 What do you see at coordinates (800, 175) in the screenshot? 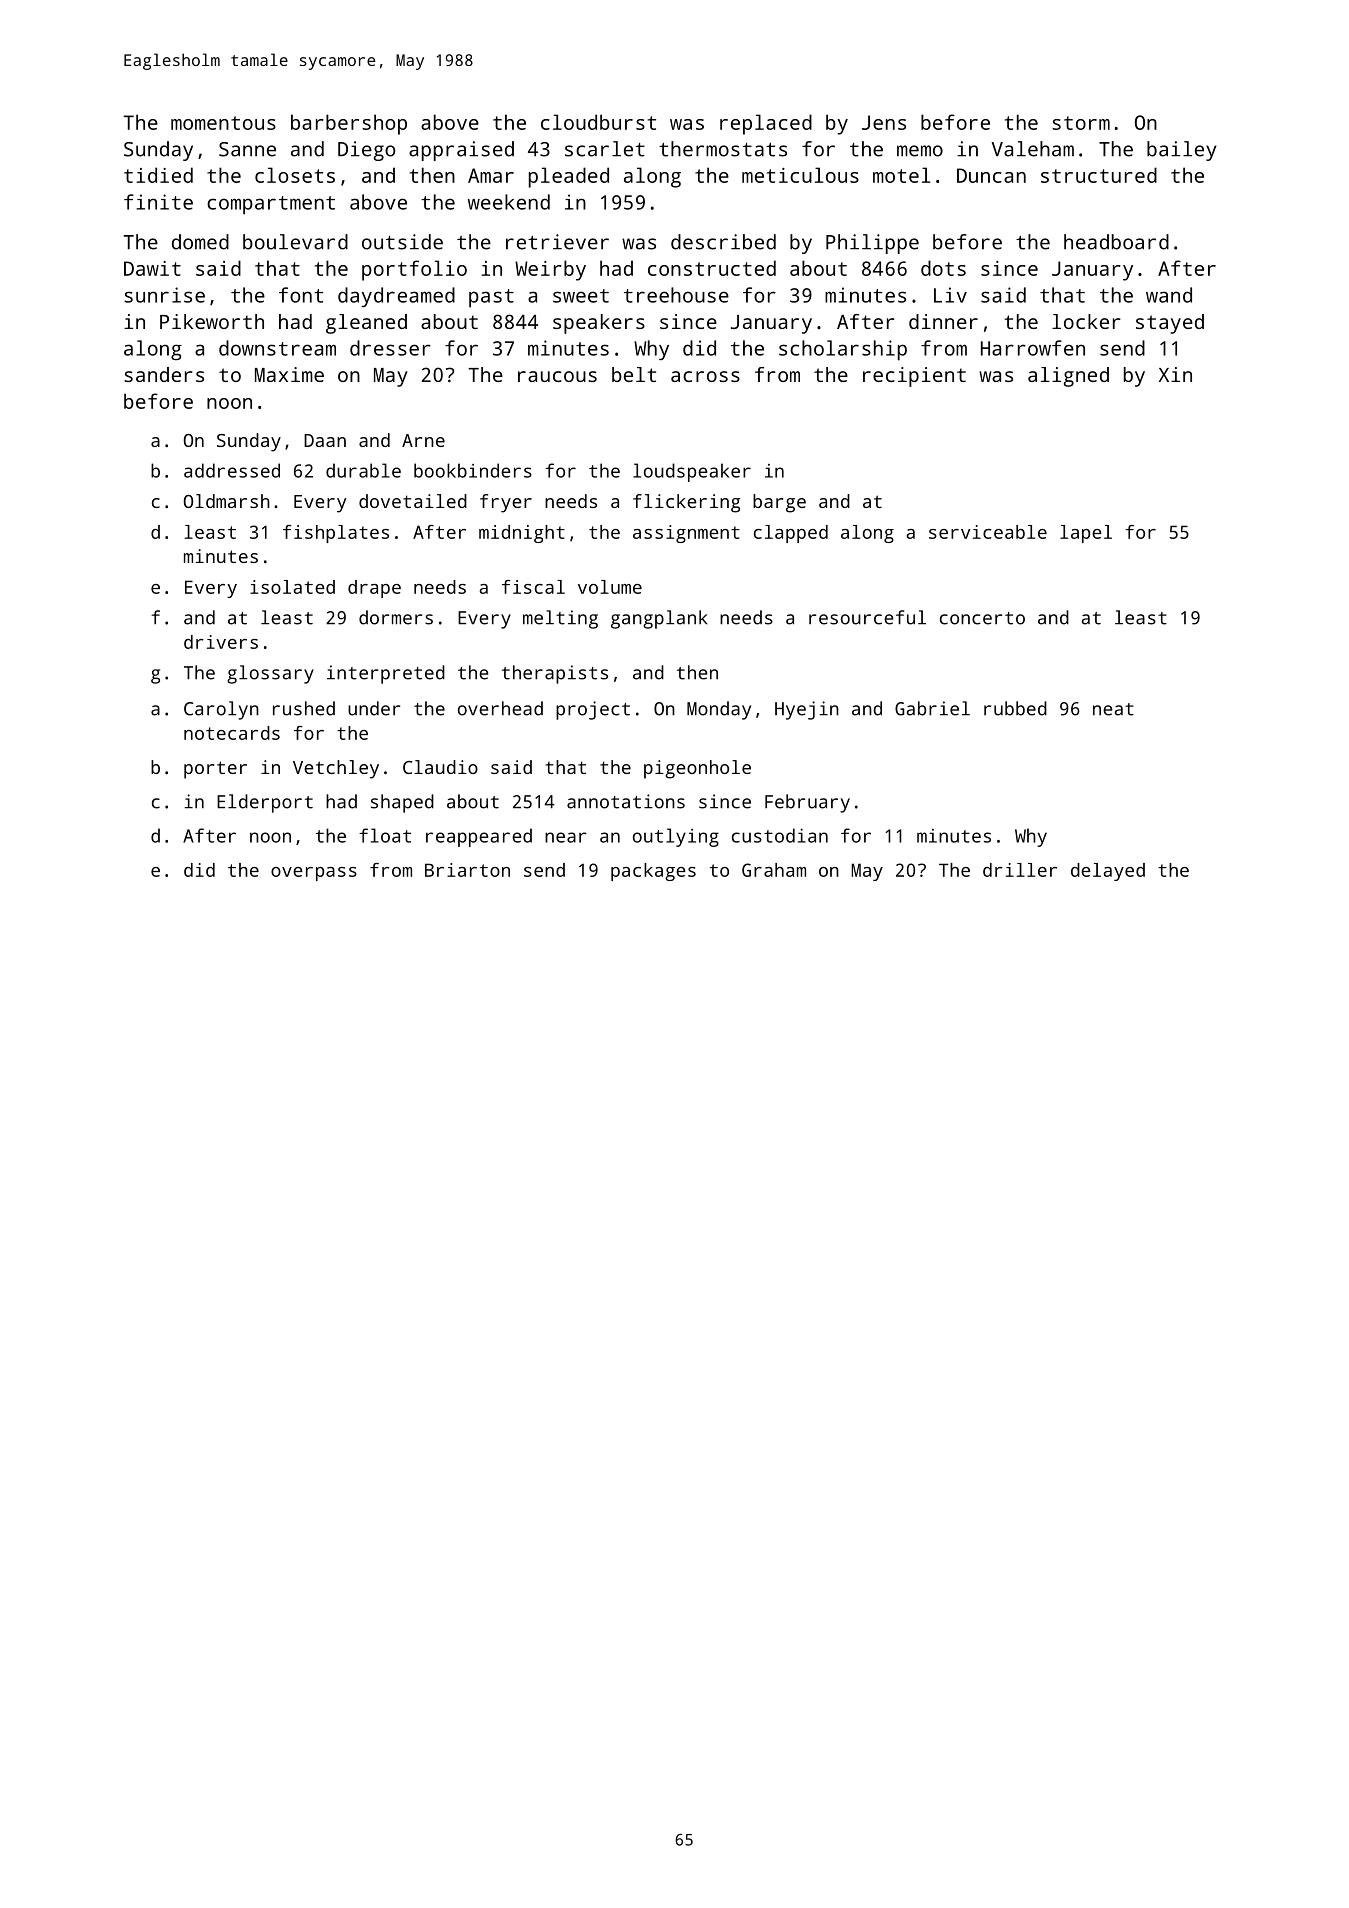
I see `meticulous` at bounding box center [800, 175].
